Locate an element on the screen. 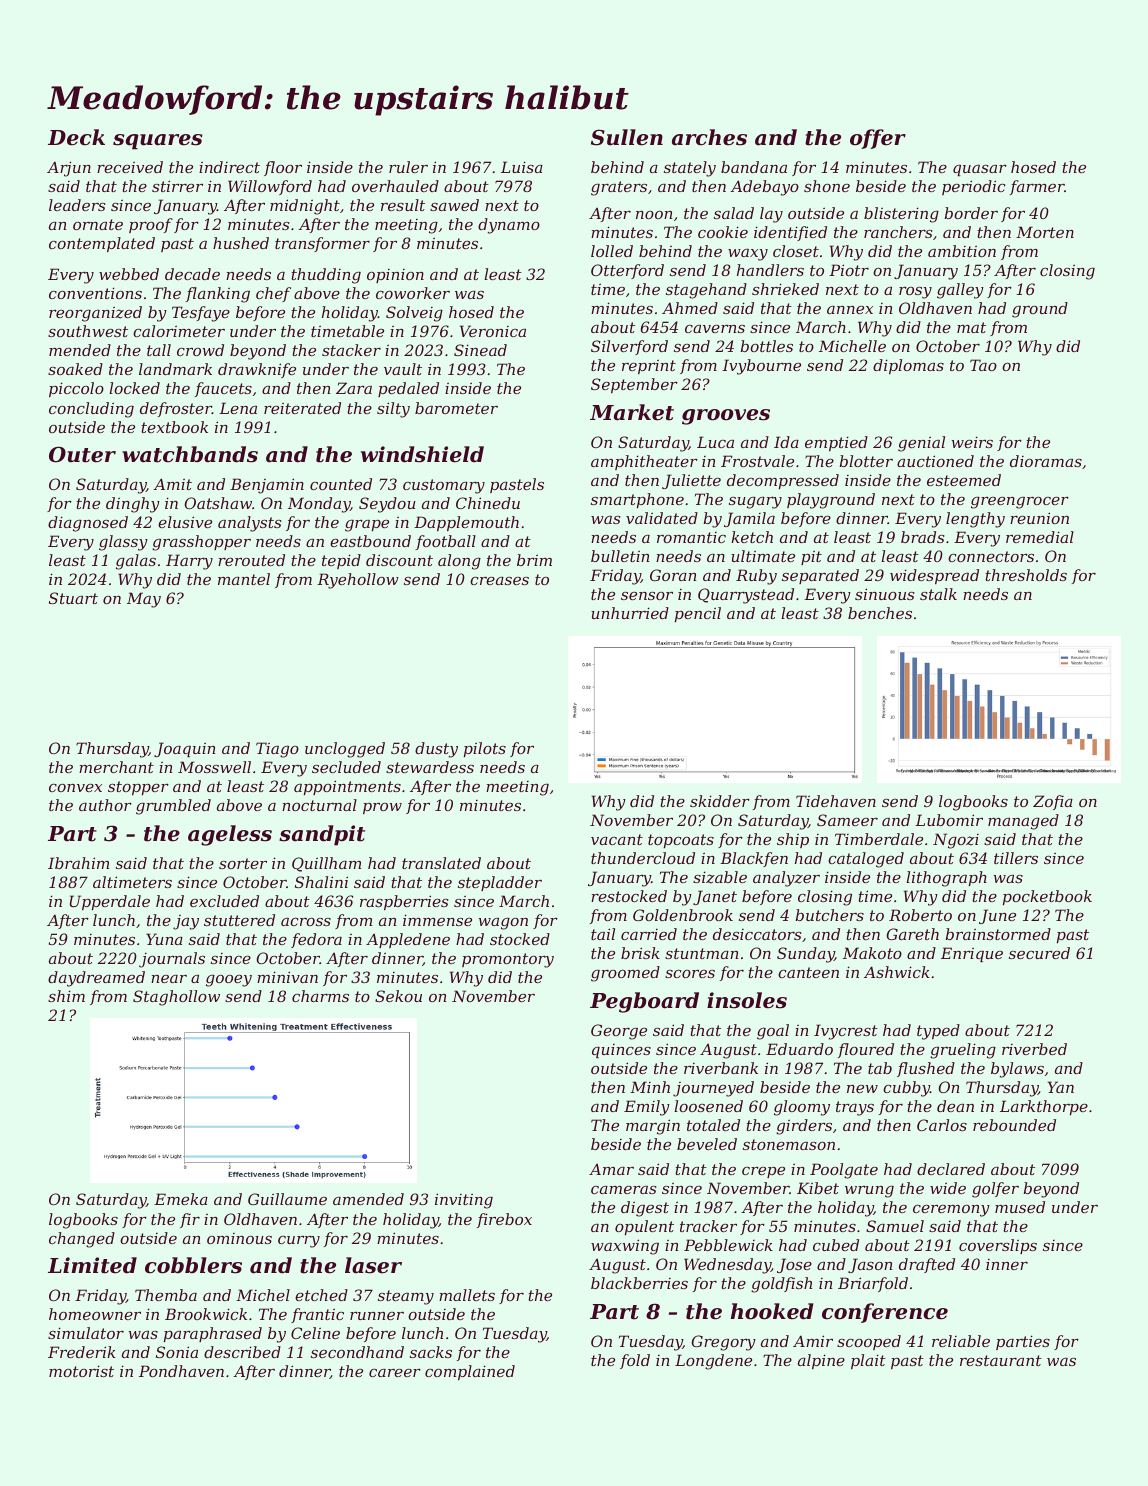 The width and height of the screenshot is (1148, 1486). shone is located at coordinates (827, 186).
